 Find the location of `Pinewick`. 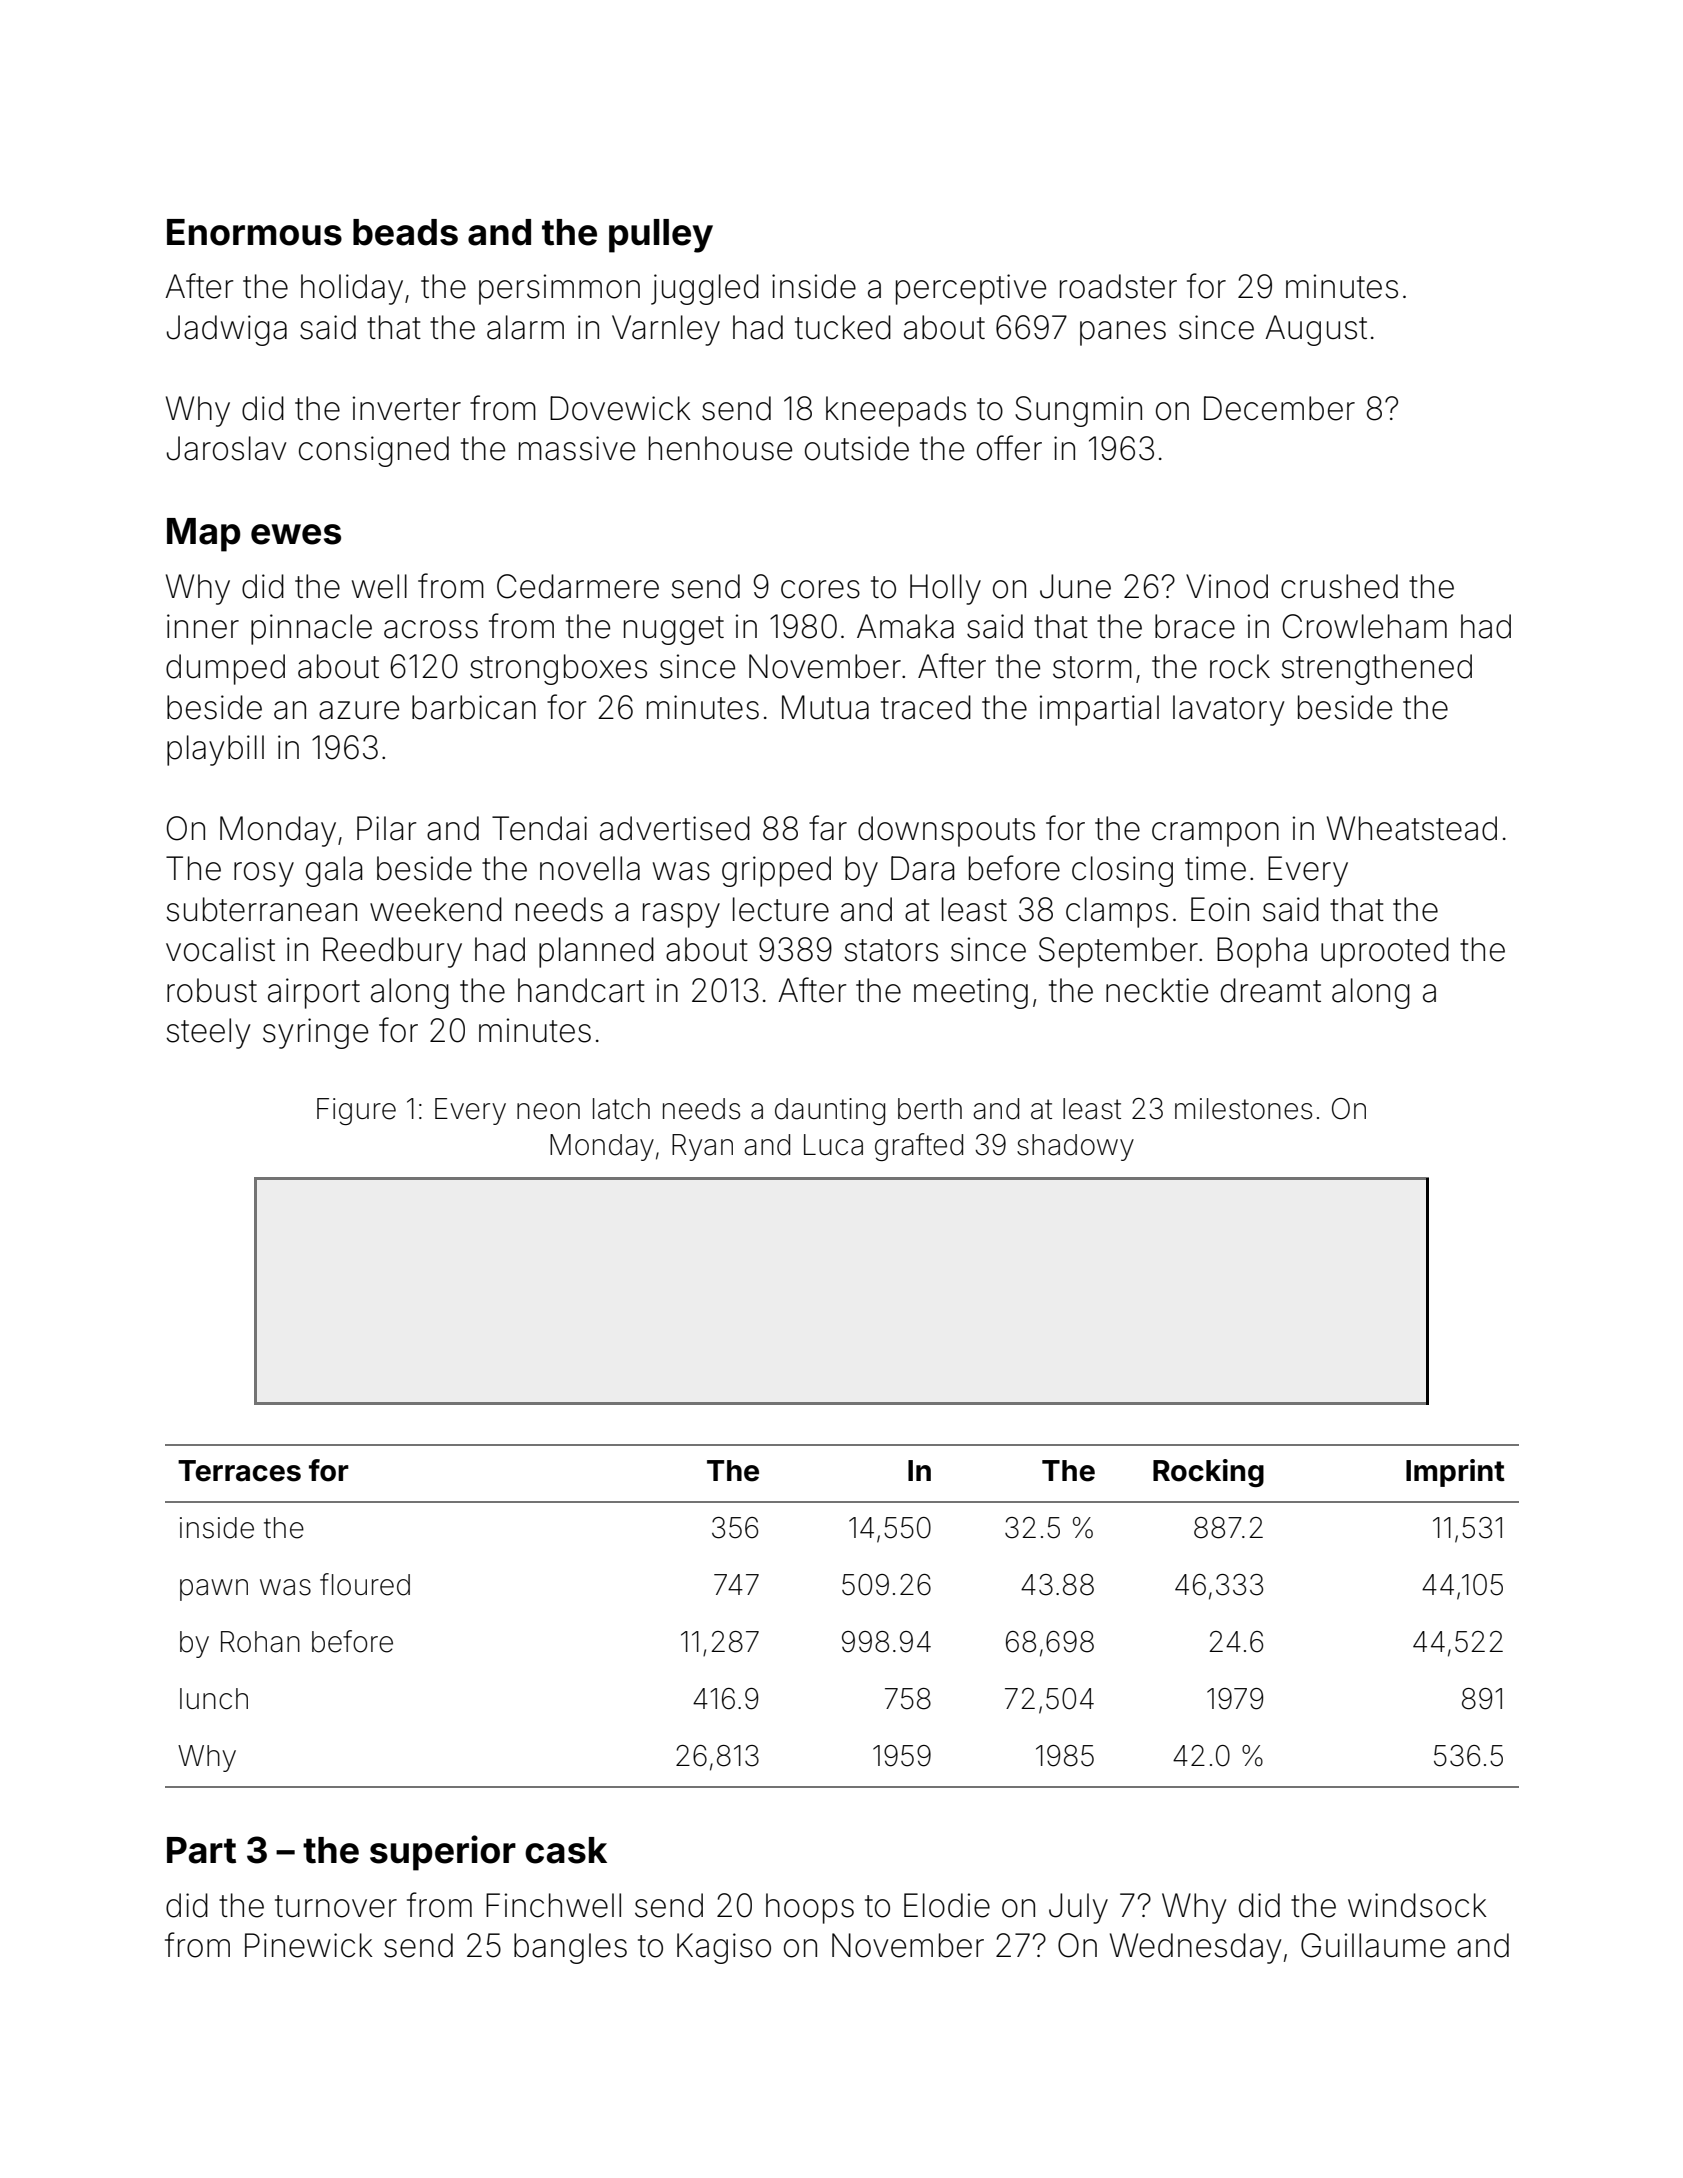

Pinewick is located at coordinates (309, 1945).
